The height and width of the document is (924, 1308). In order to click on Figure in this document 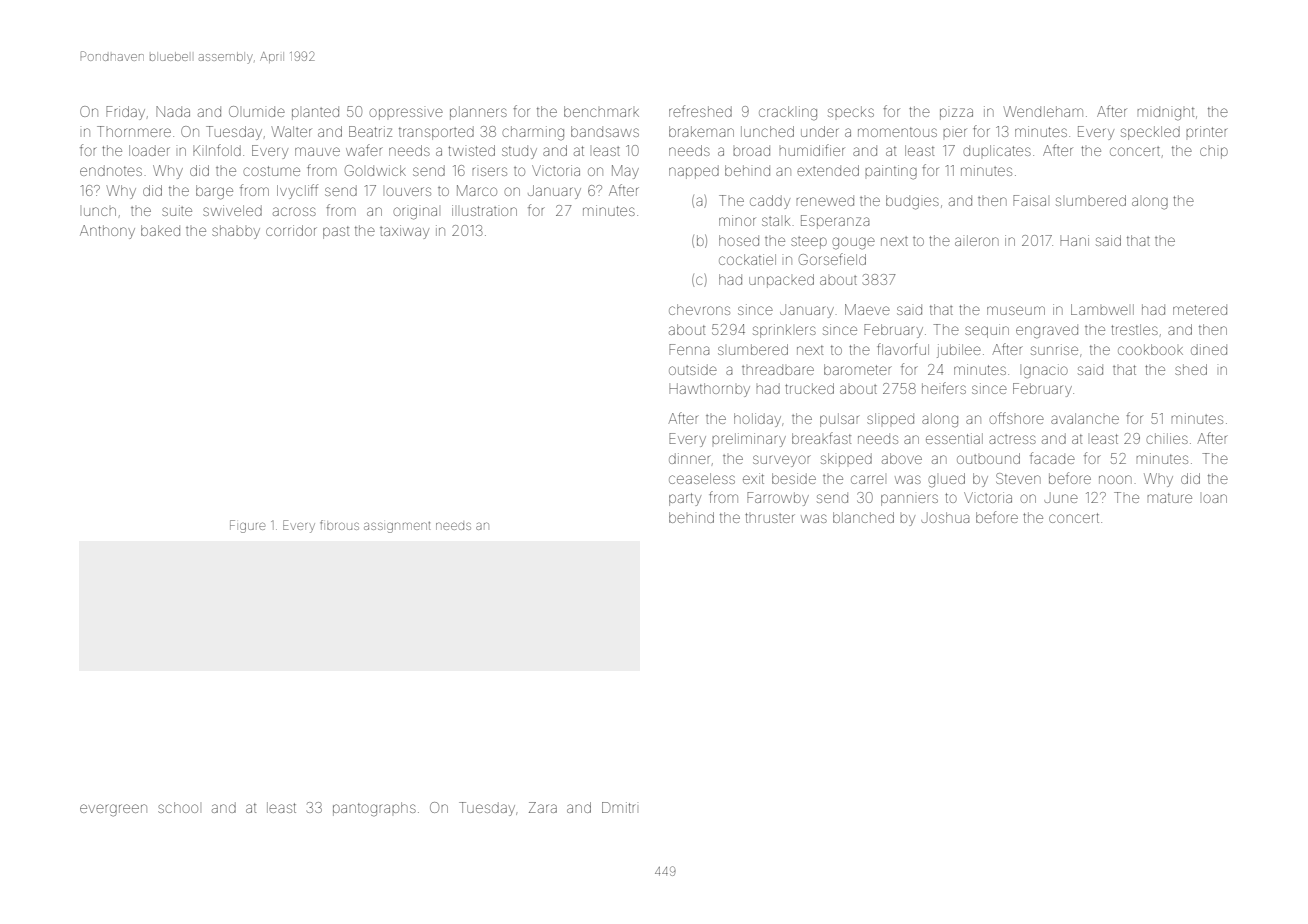, I will do `click(247, 526)`.
